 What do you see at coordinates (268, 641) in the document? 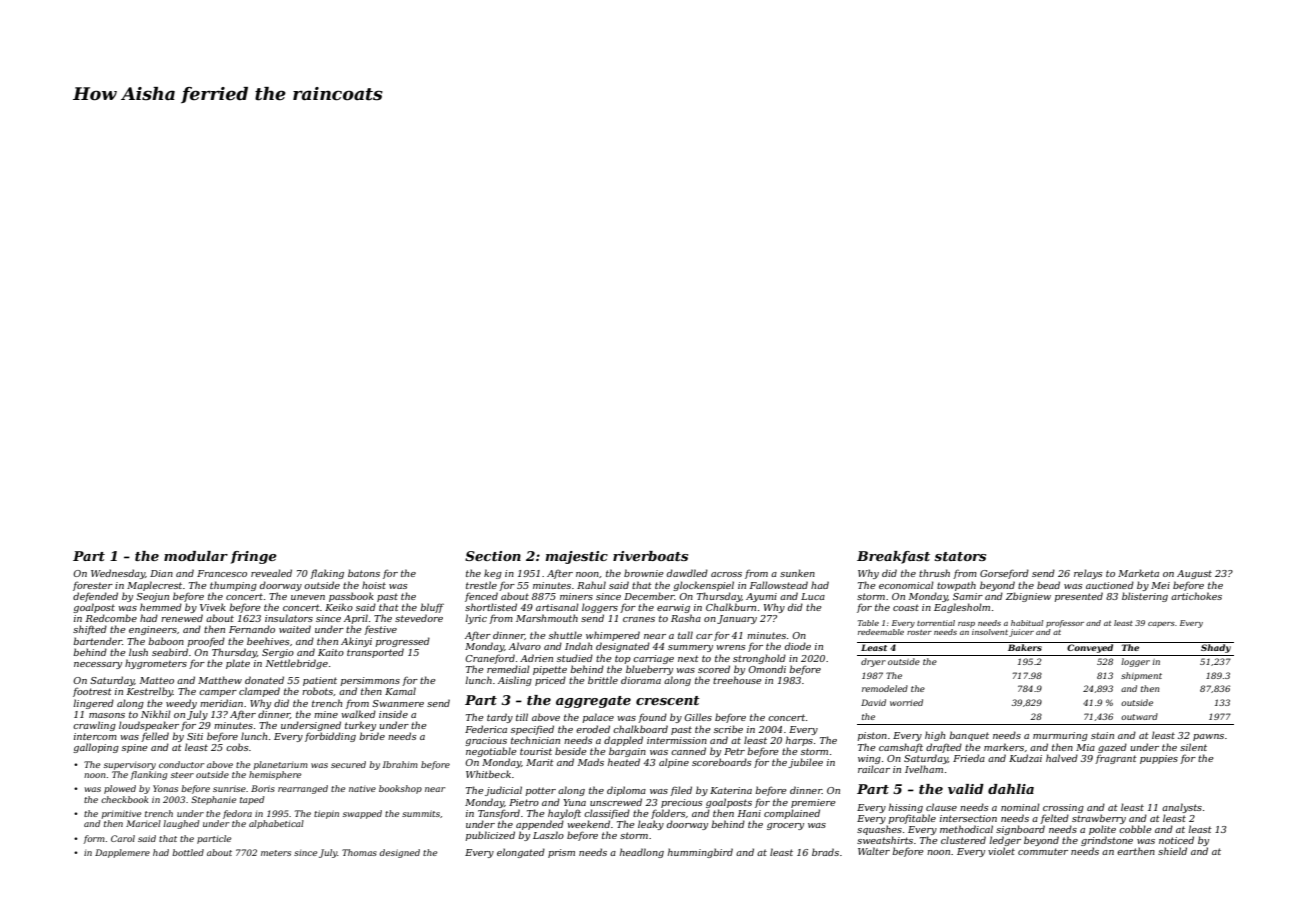
I see `beehives` at bounding box center [268, 641].
